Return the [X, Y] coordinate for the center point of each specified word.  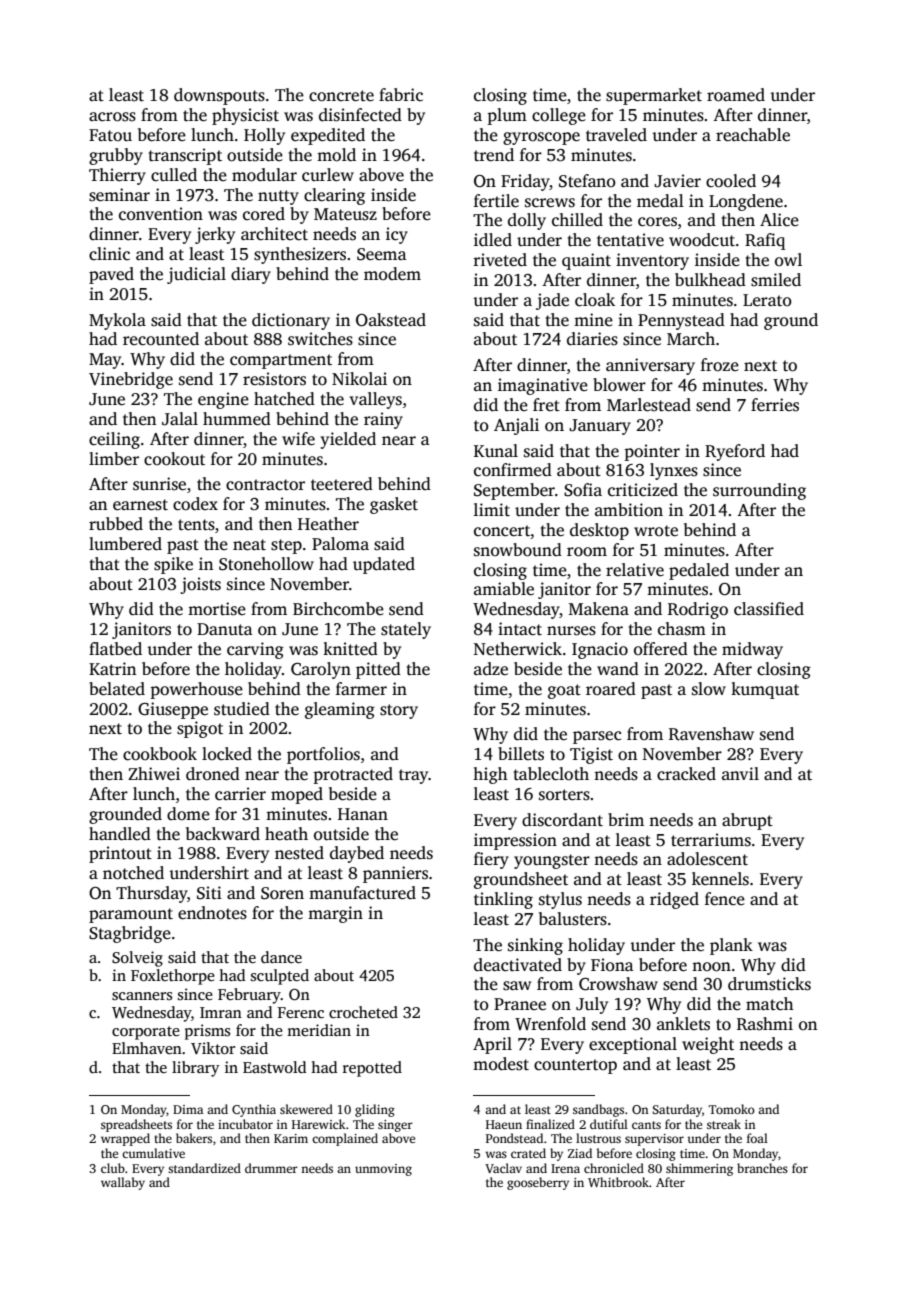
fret [546, 404]
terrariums [711, 840]
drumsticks [769, 984]
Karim [291, 1138]
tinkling [503, 900]
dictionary [291, 321]
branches [762, 1168]
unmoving [383, 1170]
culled [174, 175]
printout [120, 854]
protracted [353, 775]
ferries [775, 405]
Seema [381, 254]
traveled [616, 135]
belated [117, 689]
